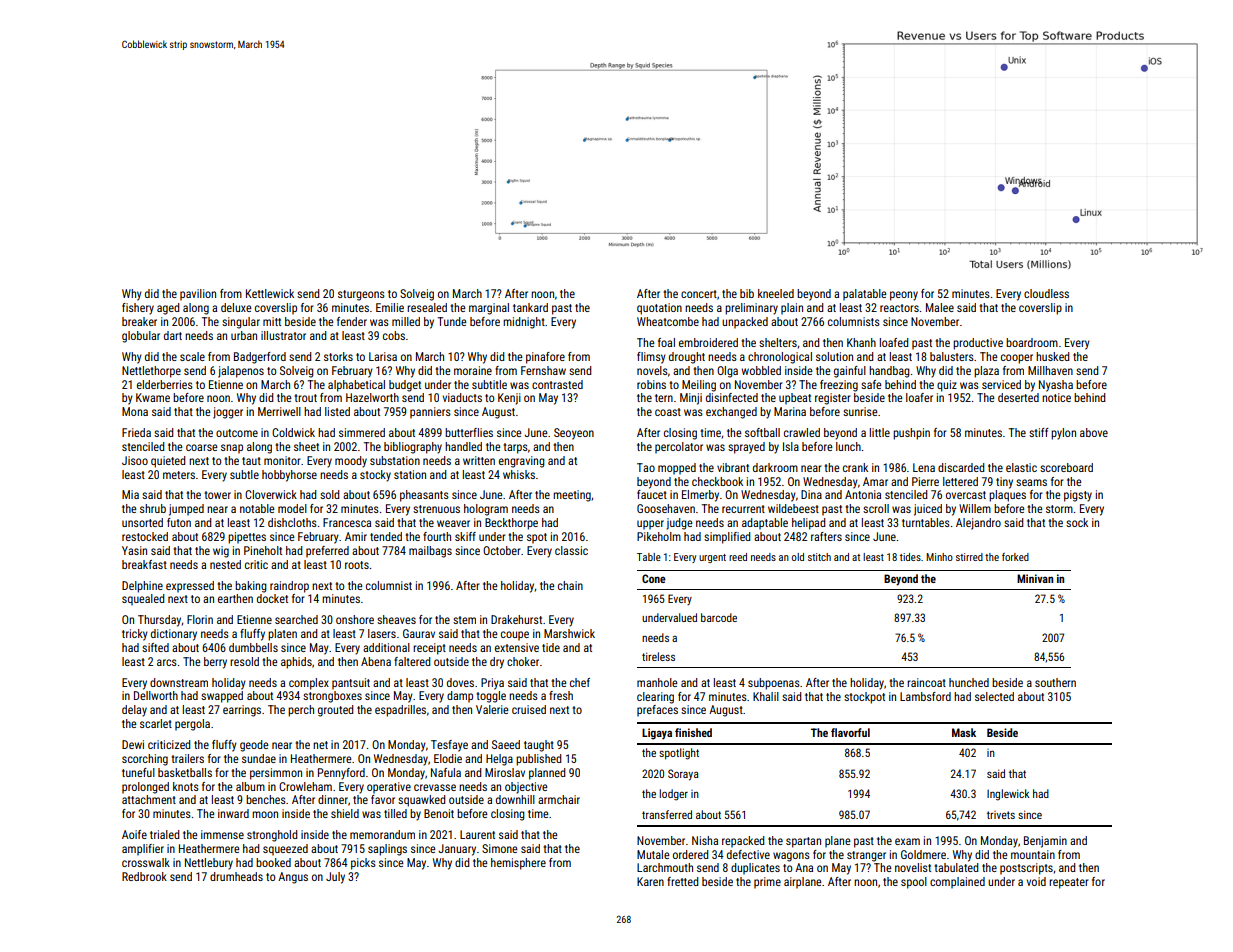  I want to click on urban, so click(244, 335).
